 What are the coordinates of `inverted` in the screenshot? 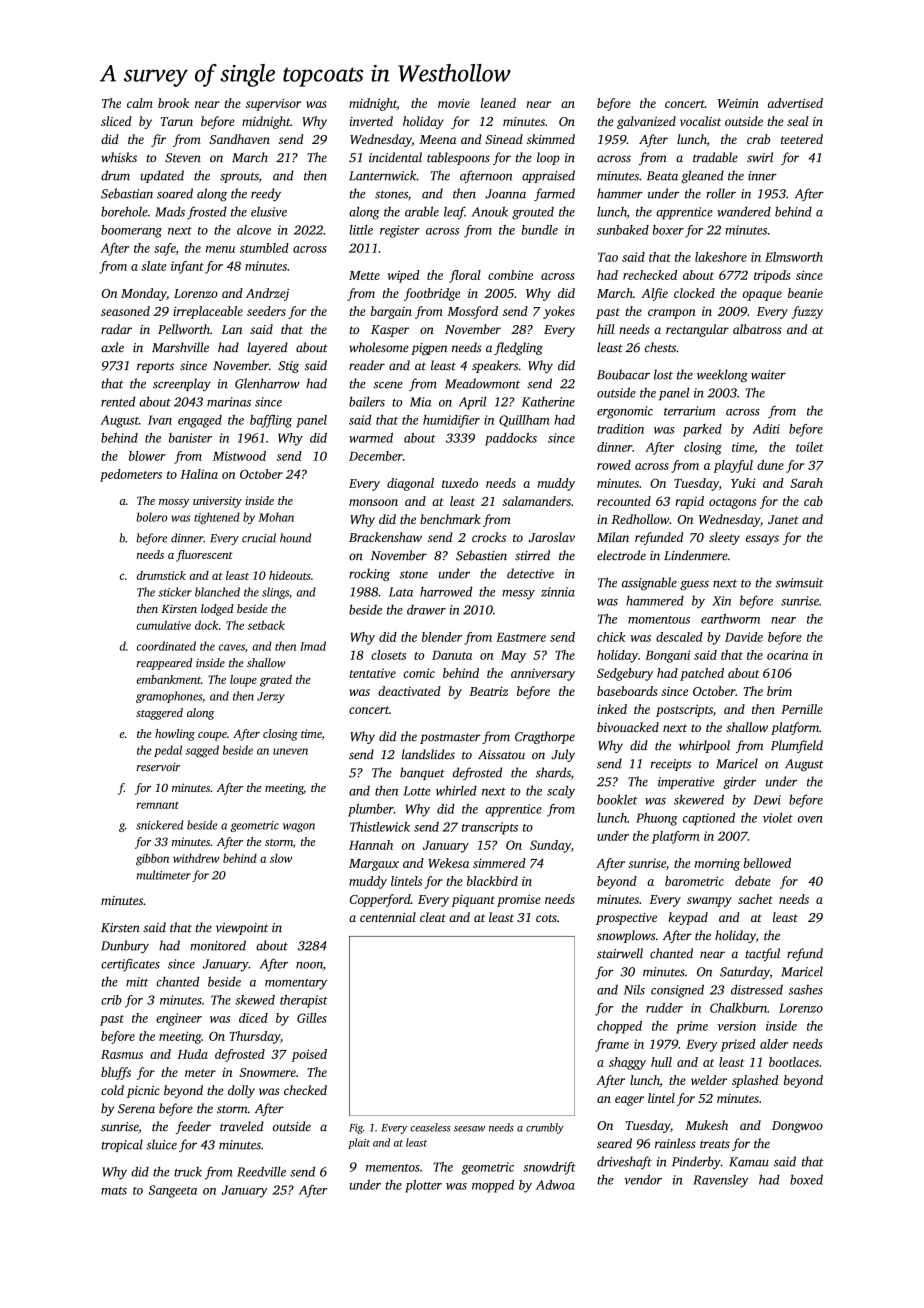 It's located at (371, 121).
